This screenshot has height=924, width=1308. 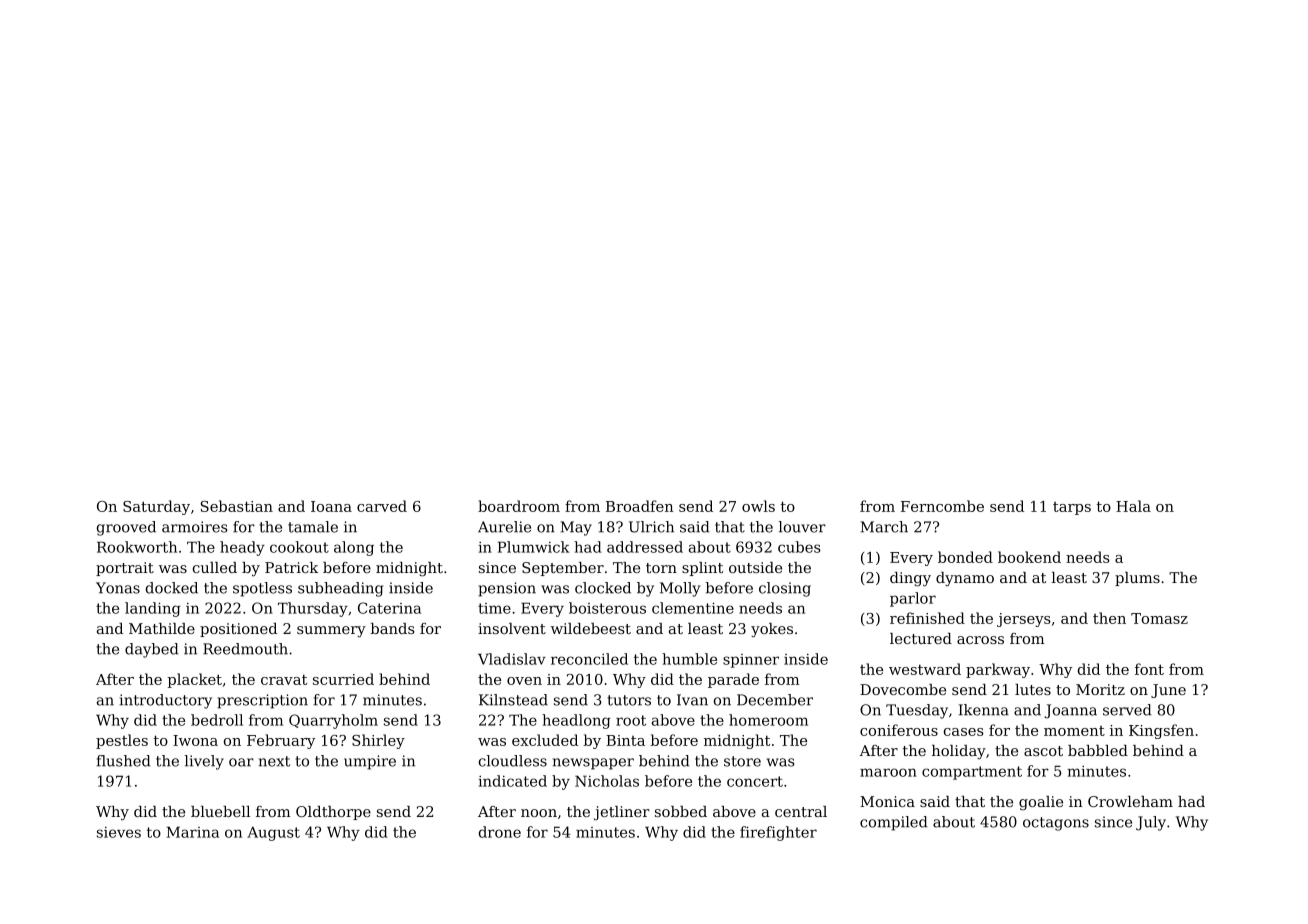 I want to click on August, so click(x=273, y=834).
